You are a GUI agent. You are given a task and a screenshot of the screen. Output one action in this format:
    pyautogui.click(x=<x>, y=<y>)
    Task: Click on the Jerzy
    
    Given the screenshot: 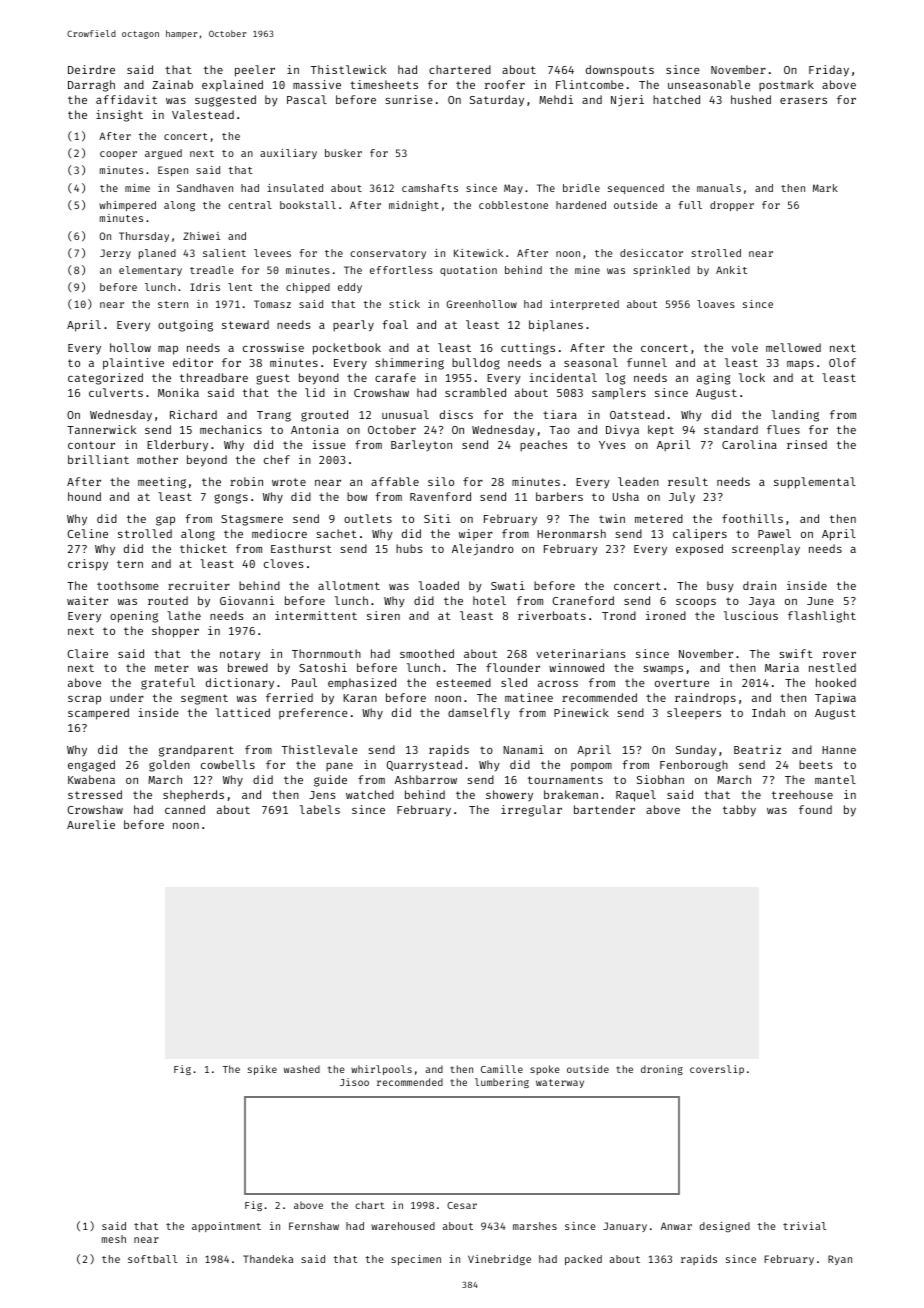 What is the action you would take?
    pyautogui.click(x=115, y=254)
